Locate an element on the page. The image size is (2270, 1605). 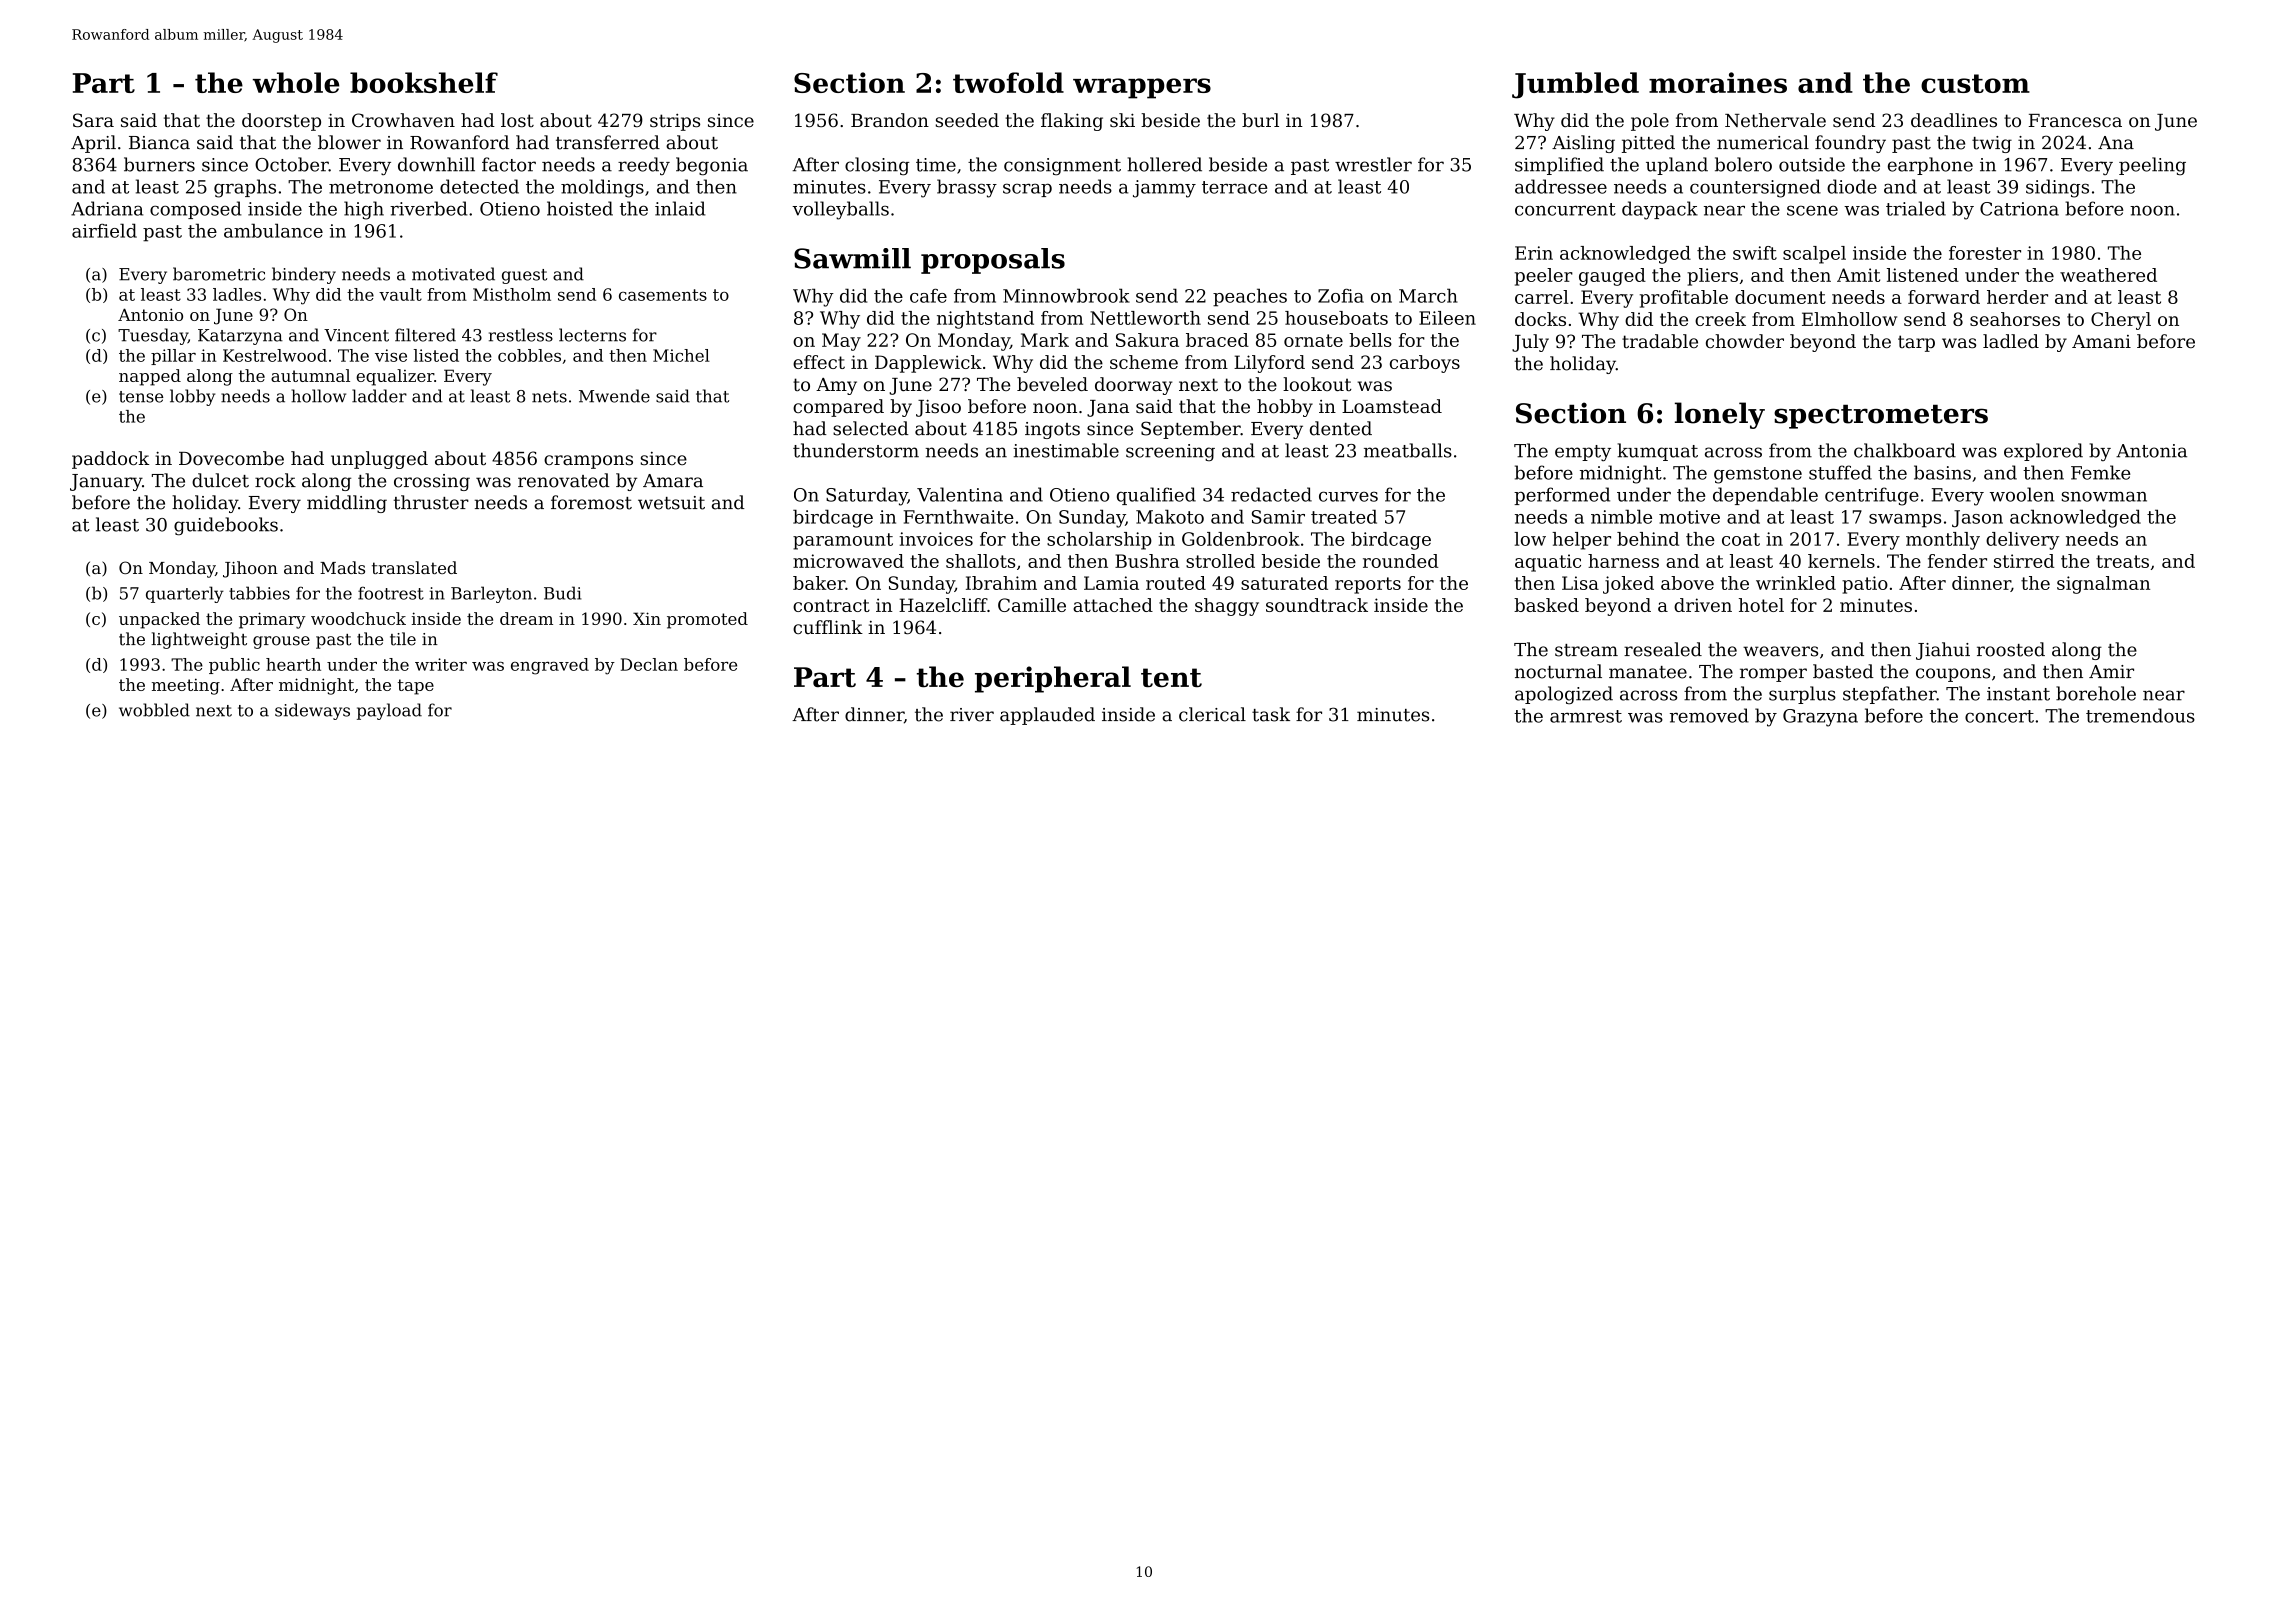
scheme is located at coordinates (1144, 362).
